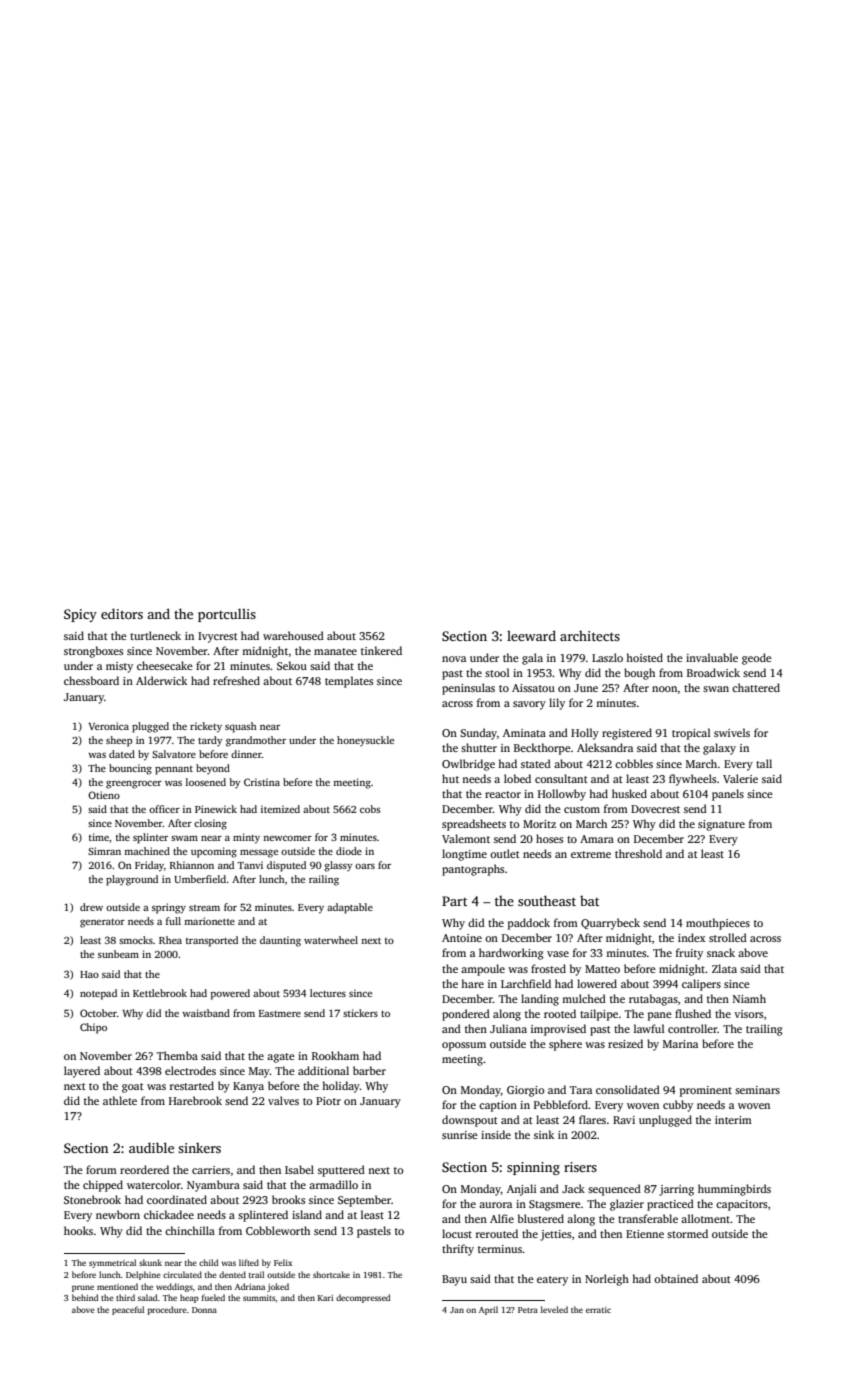 Image resolution: width=849 pixels, height=1400 pixels. I want to click on portcullis, so click(227, 615).
